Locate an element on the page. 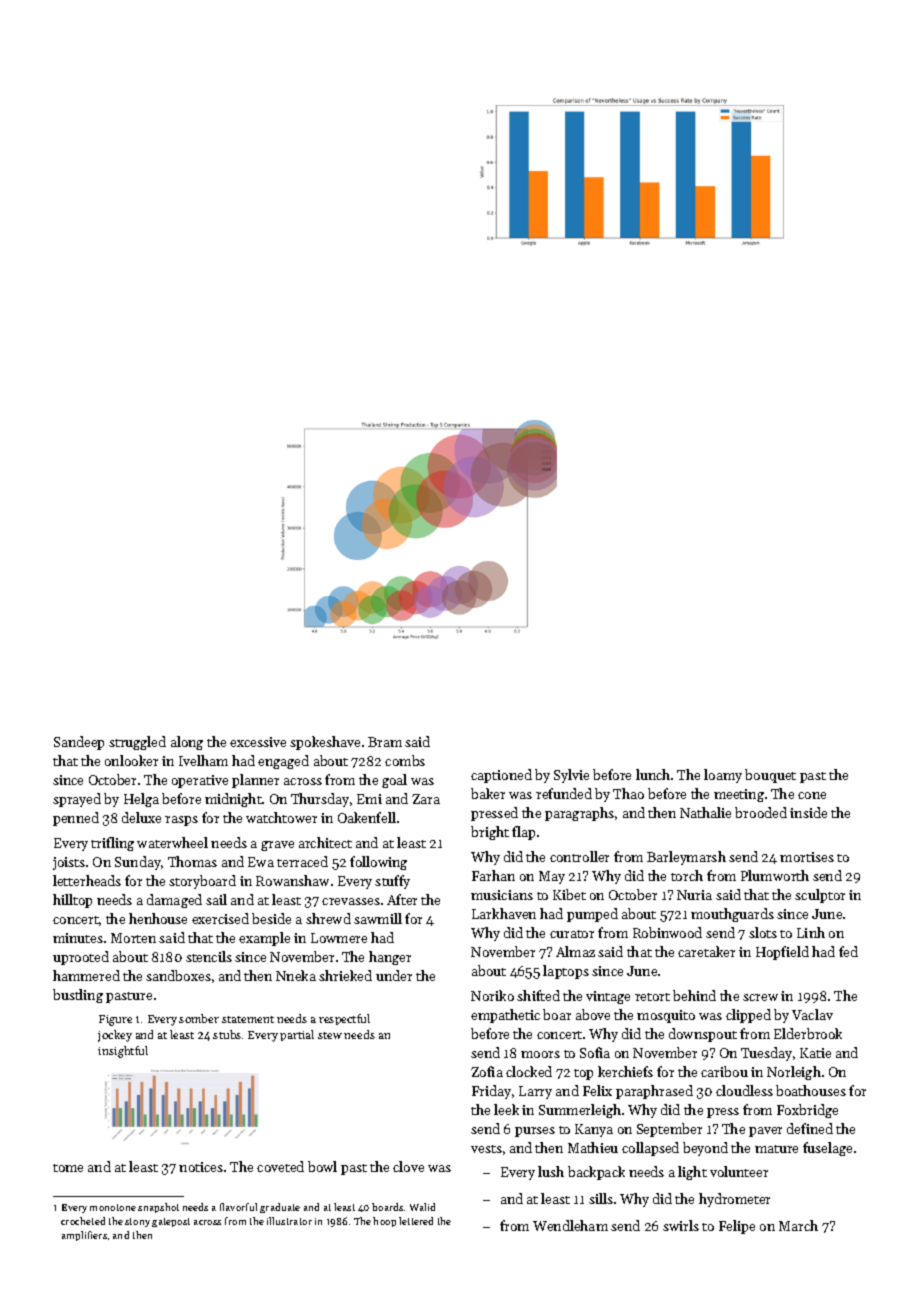  insightful is located at coordinates (123, 1052).
